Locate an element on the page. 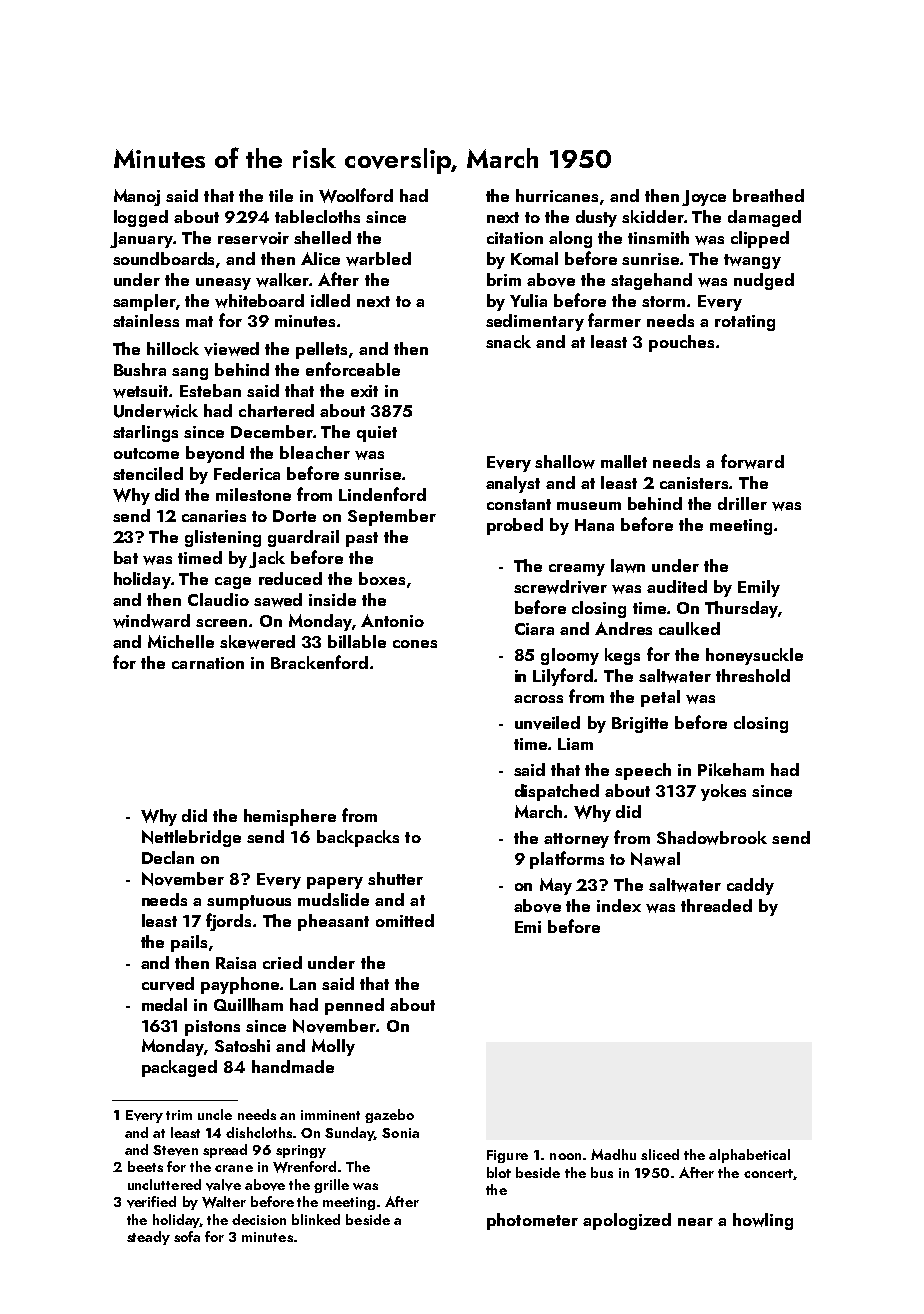 The width and height of the image is (924, 1314). sumptuous is located at coordinates (249, 902).
